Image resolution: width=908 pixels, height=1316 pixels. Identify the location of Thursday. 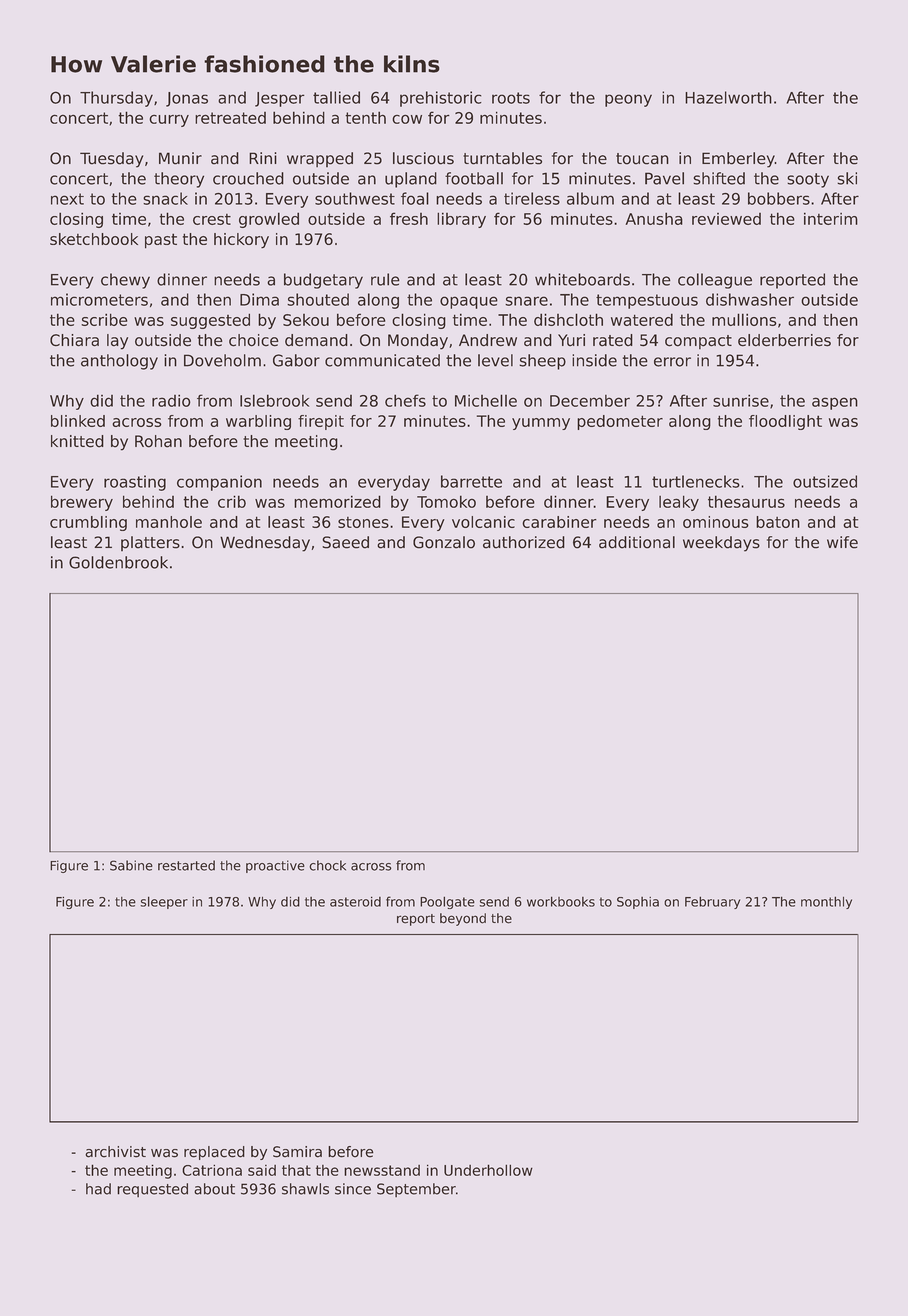
(116, 99).
